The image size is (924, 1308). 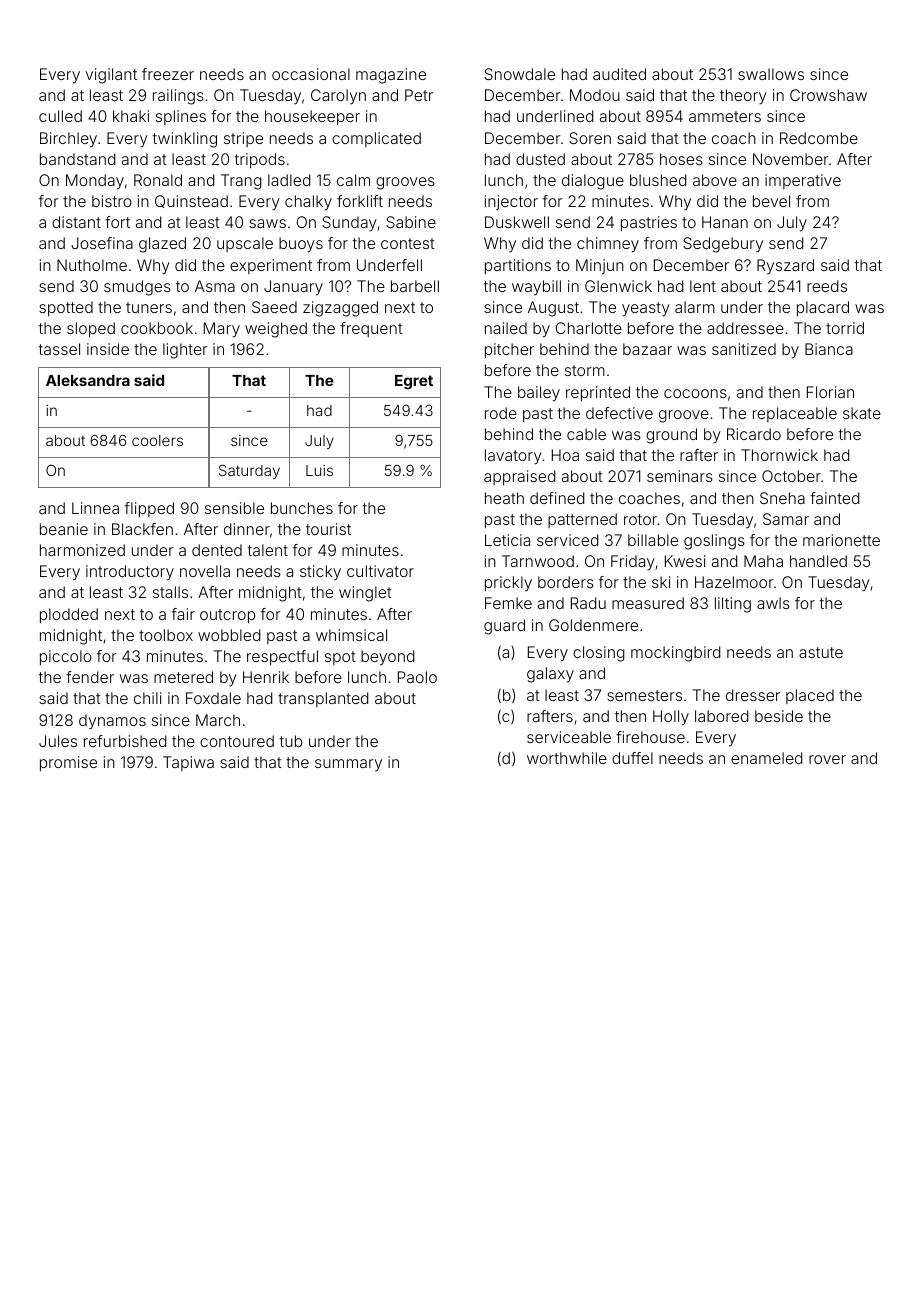 What do you see at coordinates (773, 603) in the screenshot?
I see `awls` at bounding box center [773, 603].
